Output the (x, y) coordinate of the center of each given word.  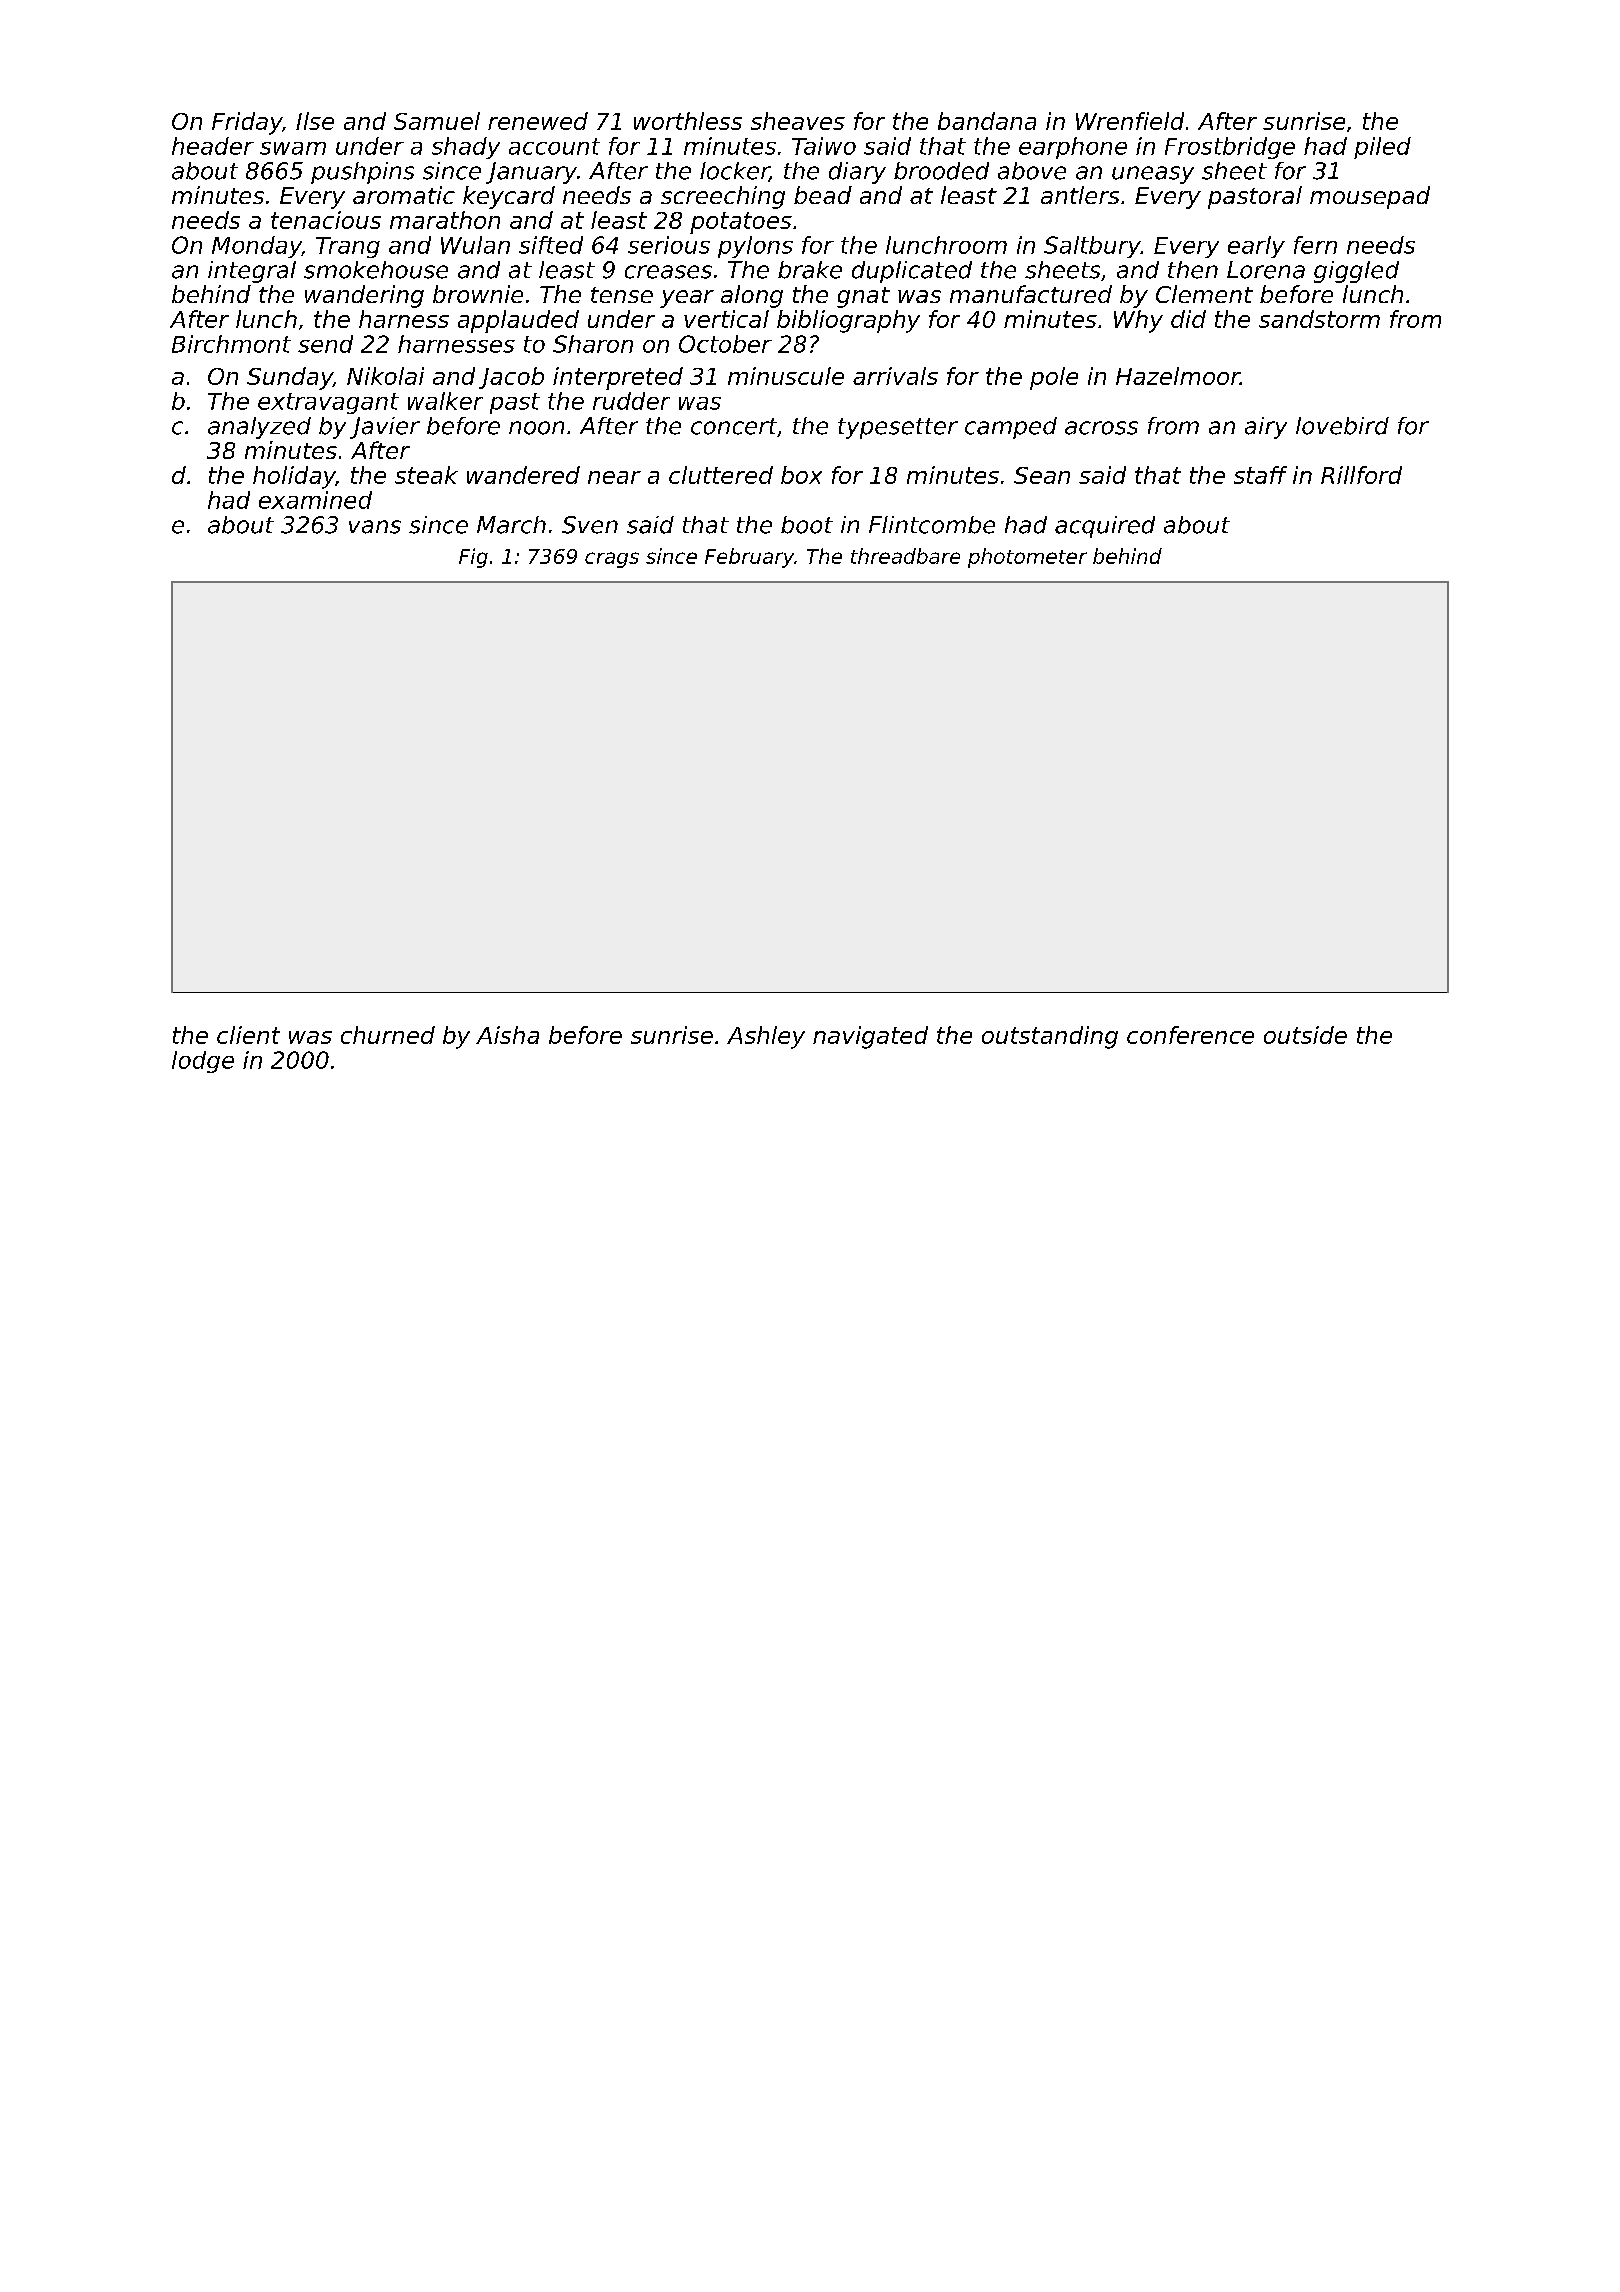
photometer (1027, 558)
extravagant (328, 403)
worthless (688, 121)
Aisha (507, 1035)
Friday (247, 123)
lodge (203, 1062)
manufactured (1031, 294)
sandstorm (1319, 319)
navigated (870, 1037)
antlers (1080, 195)
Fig (473, 558)
